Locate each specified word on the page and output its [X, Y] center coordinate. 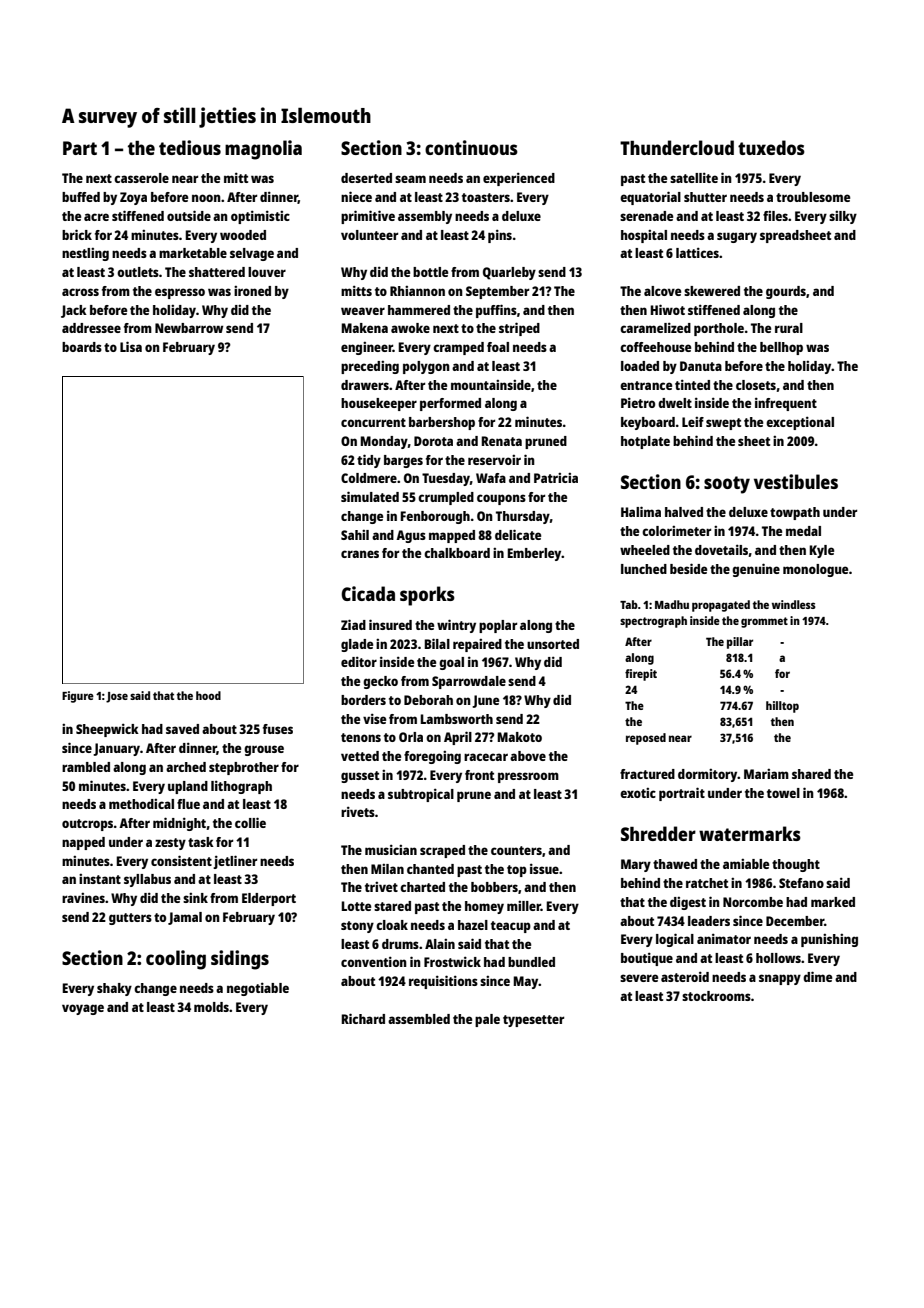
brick [77, 234]
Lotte [356, 906]
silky [843, 217]
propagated [721, 606]
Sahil [355, 535]
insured [390, 624]
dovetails [721, 549]
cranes [360, 554]
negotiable [258, 989]
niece [356, 196]
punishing [829, 940]
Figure [78, 697]
